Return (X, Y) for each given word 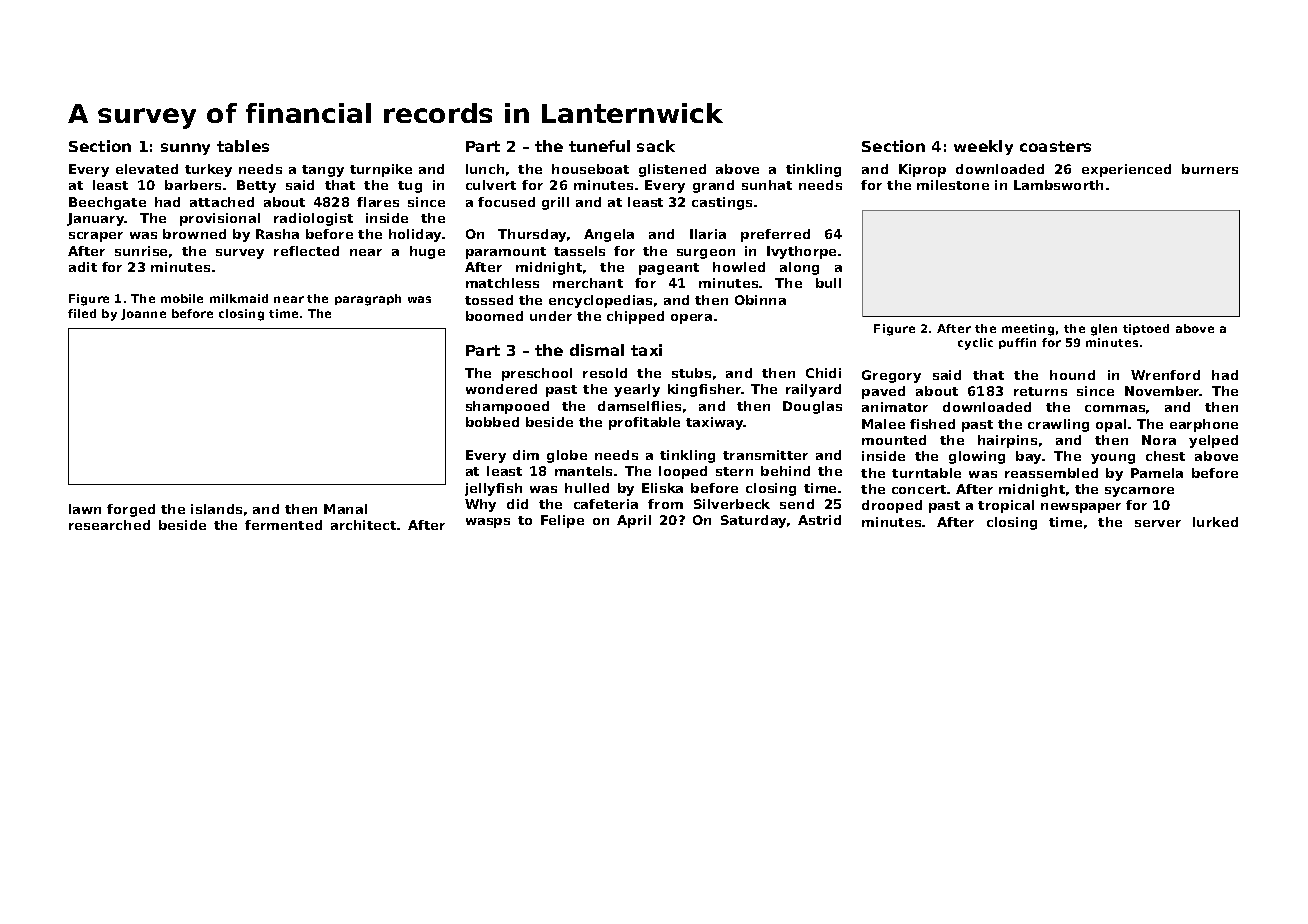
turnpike (381, 170)
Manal (345, 509)
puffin (1017, 343)
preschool (537, 374)
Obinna (760, 300)
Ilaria (708, 234)
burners (1210, 169)
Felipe (562, 521)
